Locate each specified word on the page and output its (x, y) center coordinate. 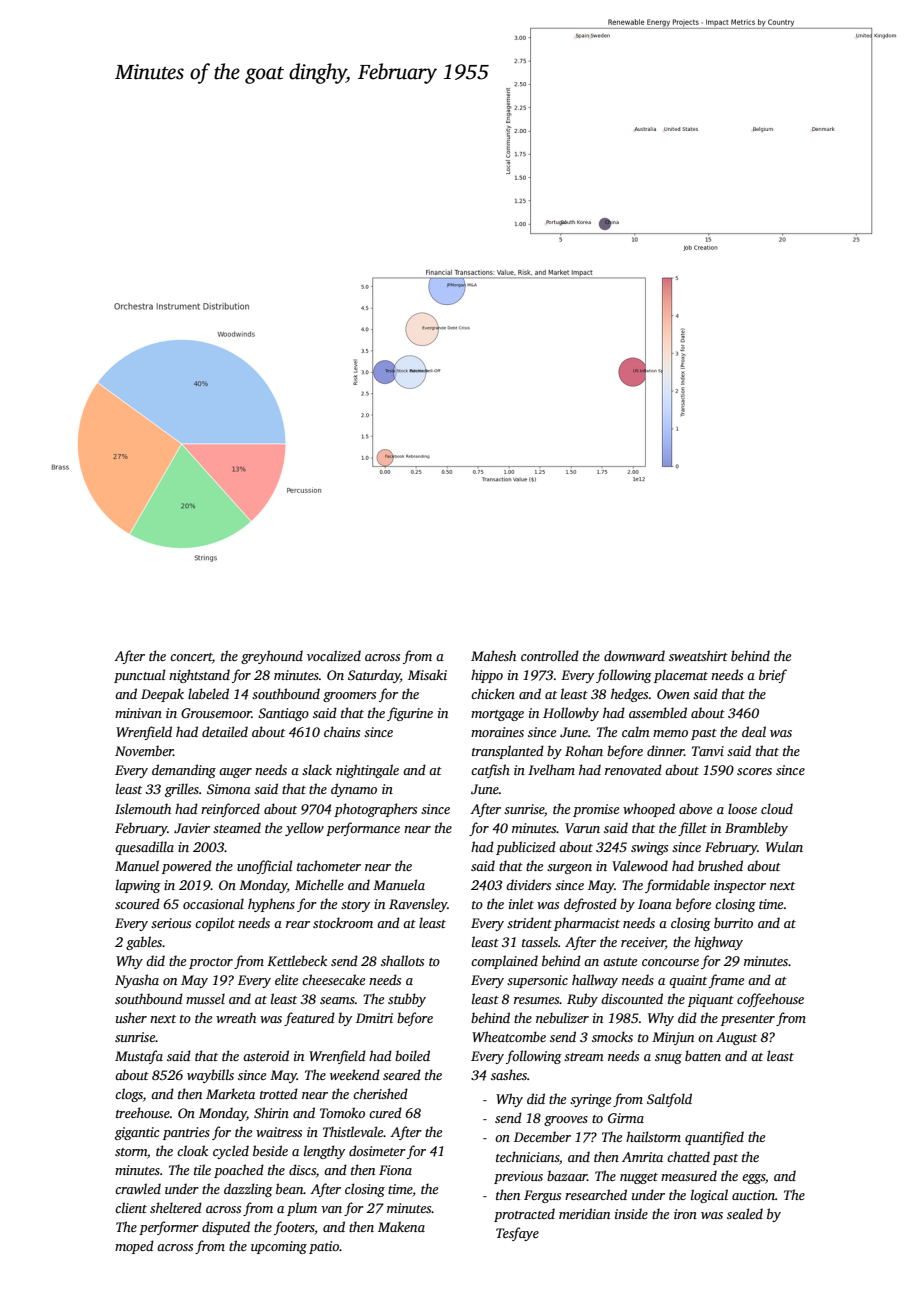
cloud (777, 808)
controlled (550, 655)
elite (286, 979)
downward (634, 655)
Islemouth (143, 808)
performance (363, 829)
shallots (402, 960)
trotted (279, 1093)
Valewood (640, 865)
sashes (509, 1074)
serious (171, 923)
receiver (643, 942)
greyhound (272, 657)
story (355, 906)
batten (703, 1055)
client (131, 1207)
